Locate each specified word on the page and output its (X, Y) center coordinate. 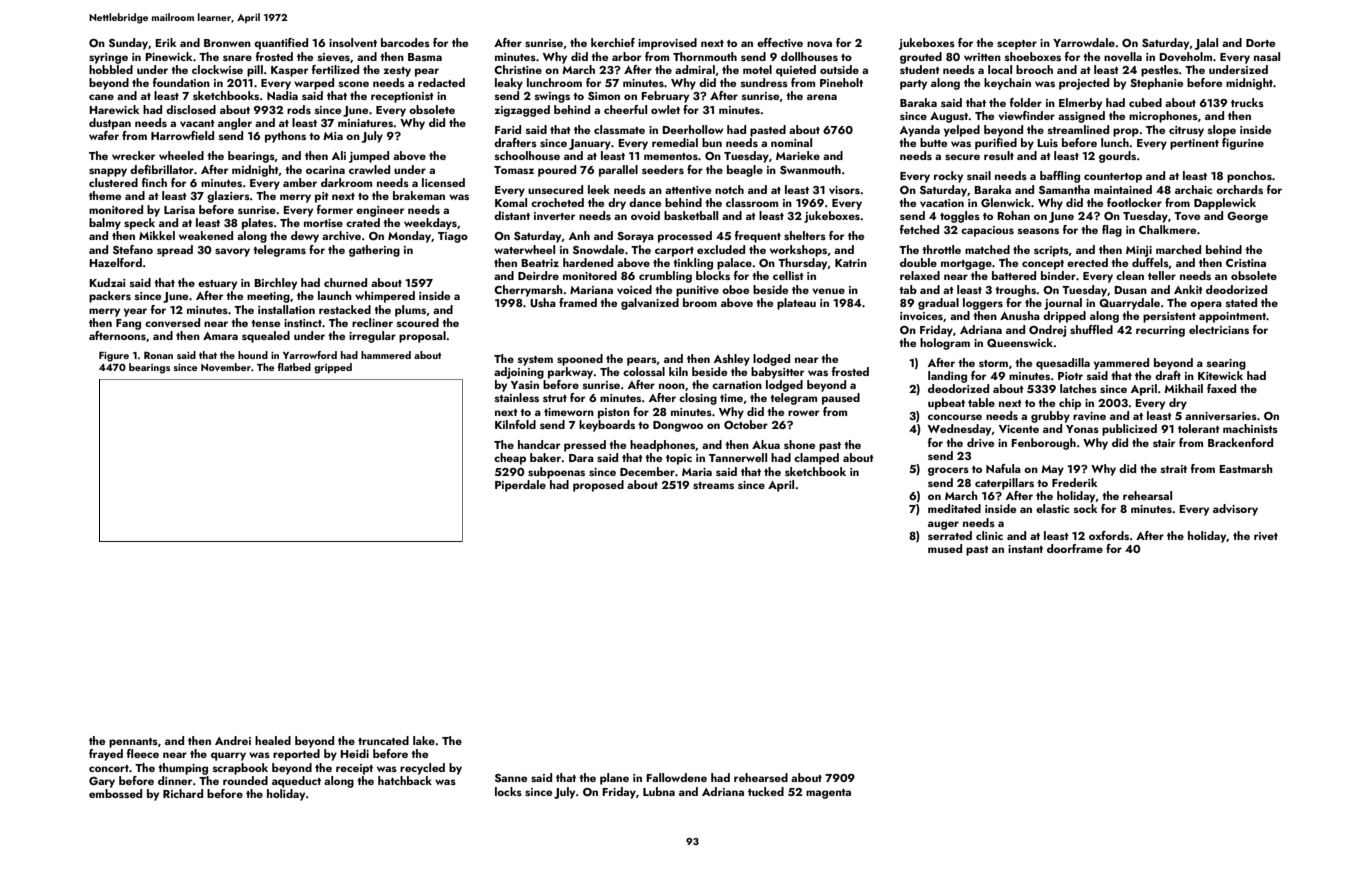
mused (945, 548)
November (226, 367)
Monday (409, 237)
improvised (667, 44)
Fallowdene (676, 777)
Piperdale (520, 486)
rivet (1266, 536)
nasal (1267, 56)
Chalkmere (1167, 229)
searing (1226, 364)
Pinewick (169, 56)
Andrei (233, 740)
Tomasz (514, 170)
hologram (945, 344)
